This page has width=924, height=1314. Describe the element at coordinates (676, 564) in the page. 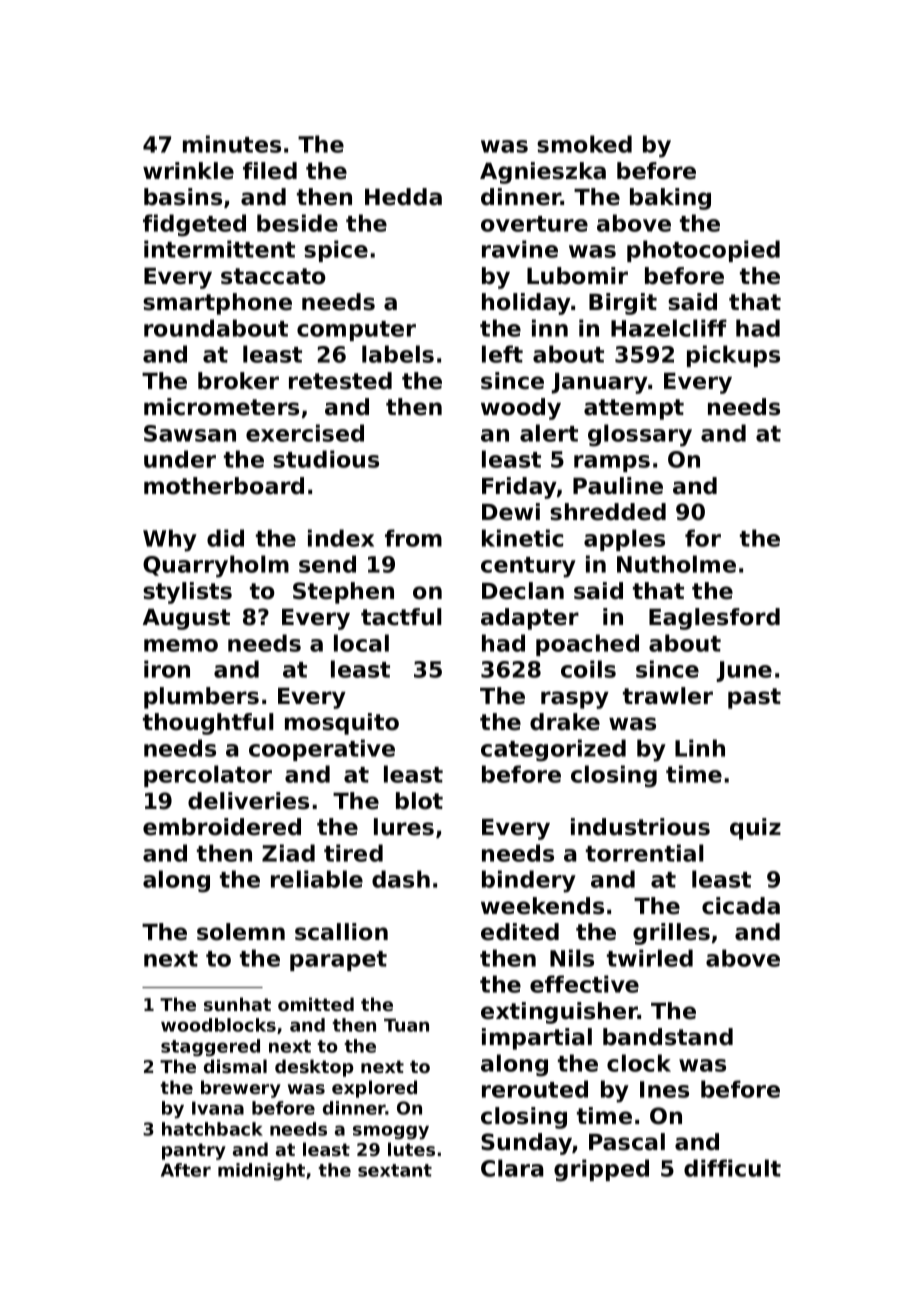

I see `Nutholme` at that location.
